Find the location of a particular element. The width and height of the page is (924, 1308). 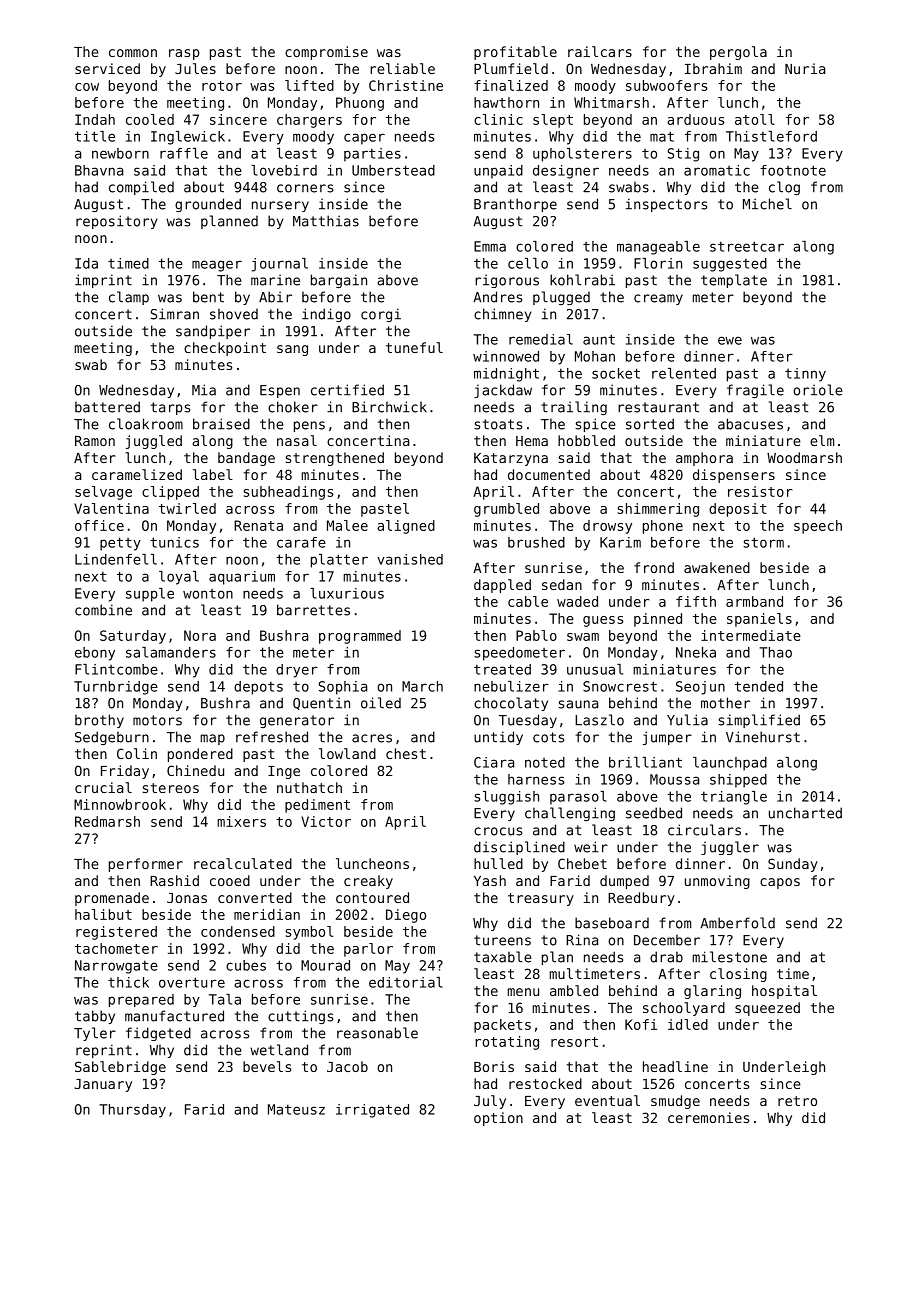

treated is located at coordinates (502, 669).
